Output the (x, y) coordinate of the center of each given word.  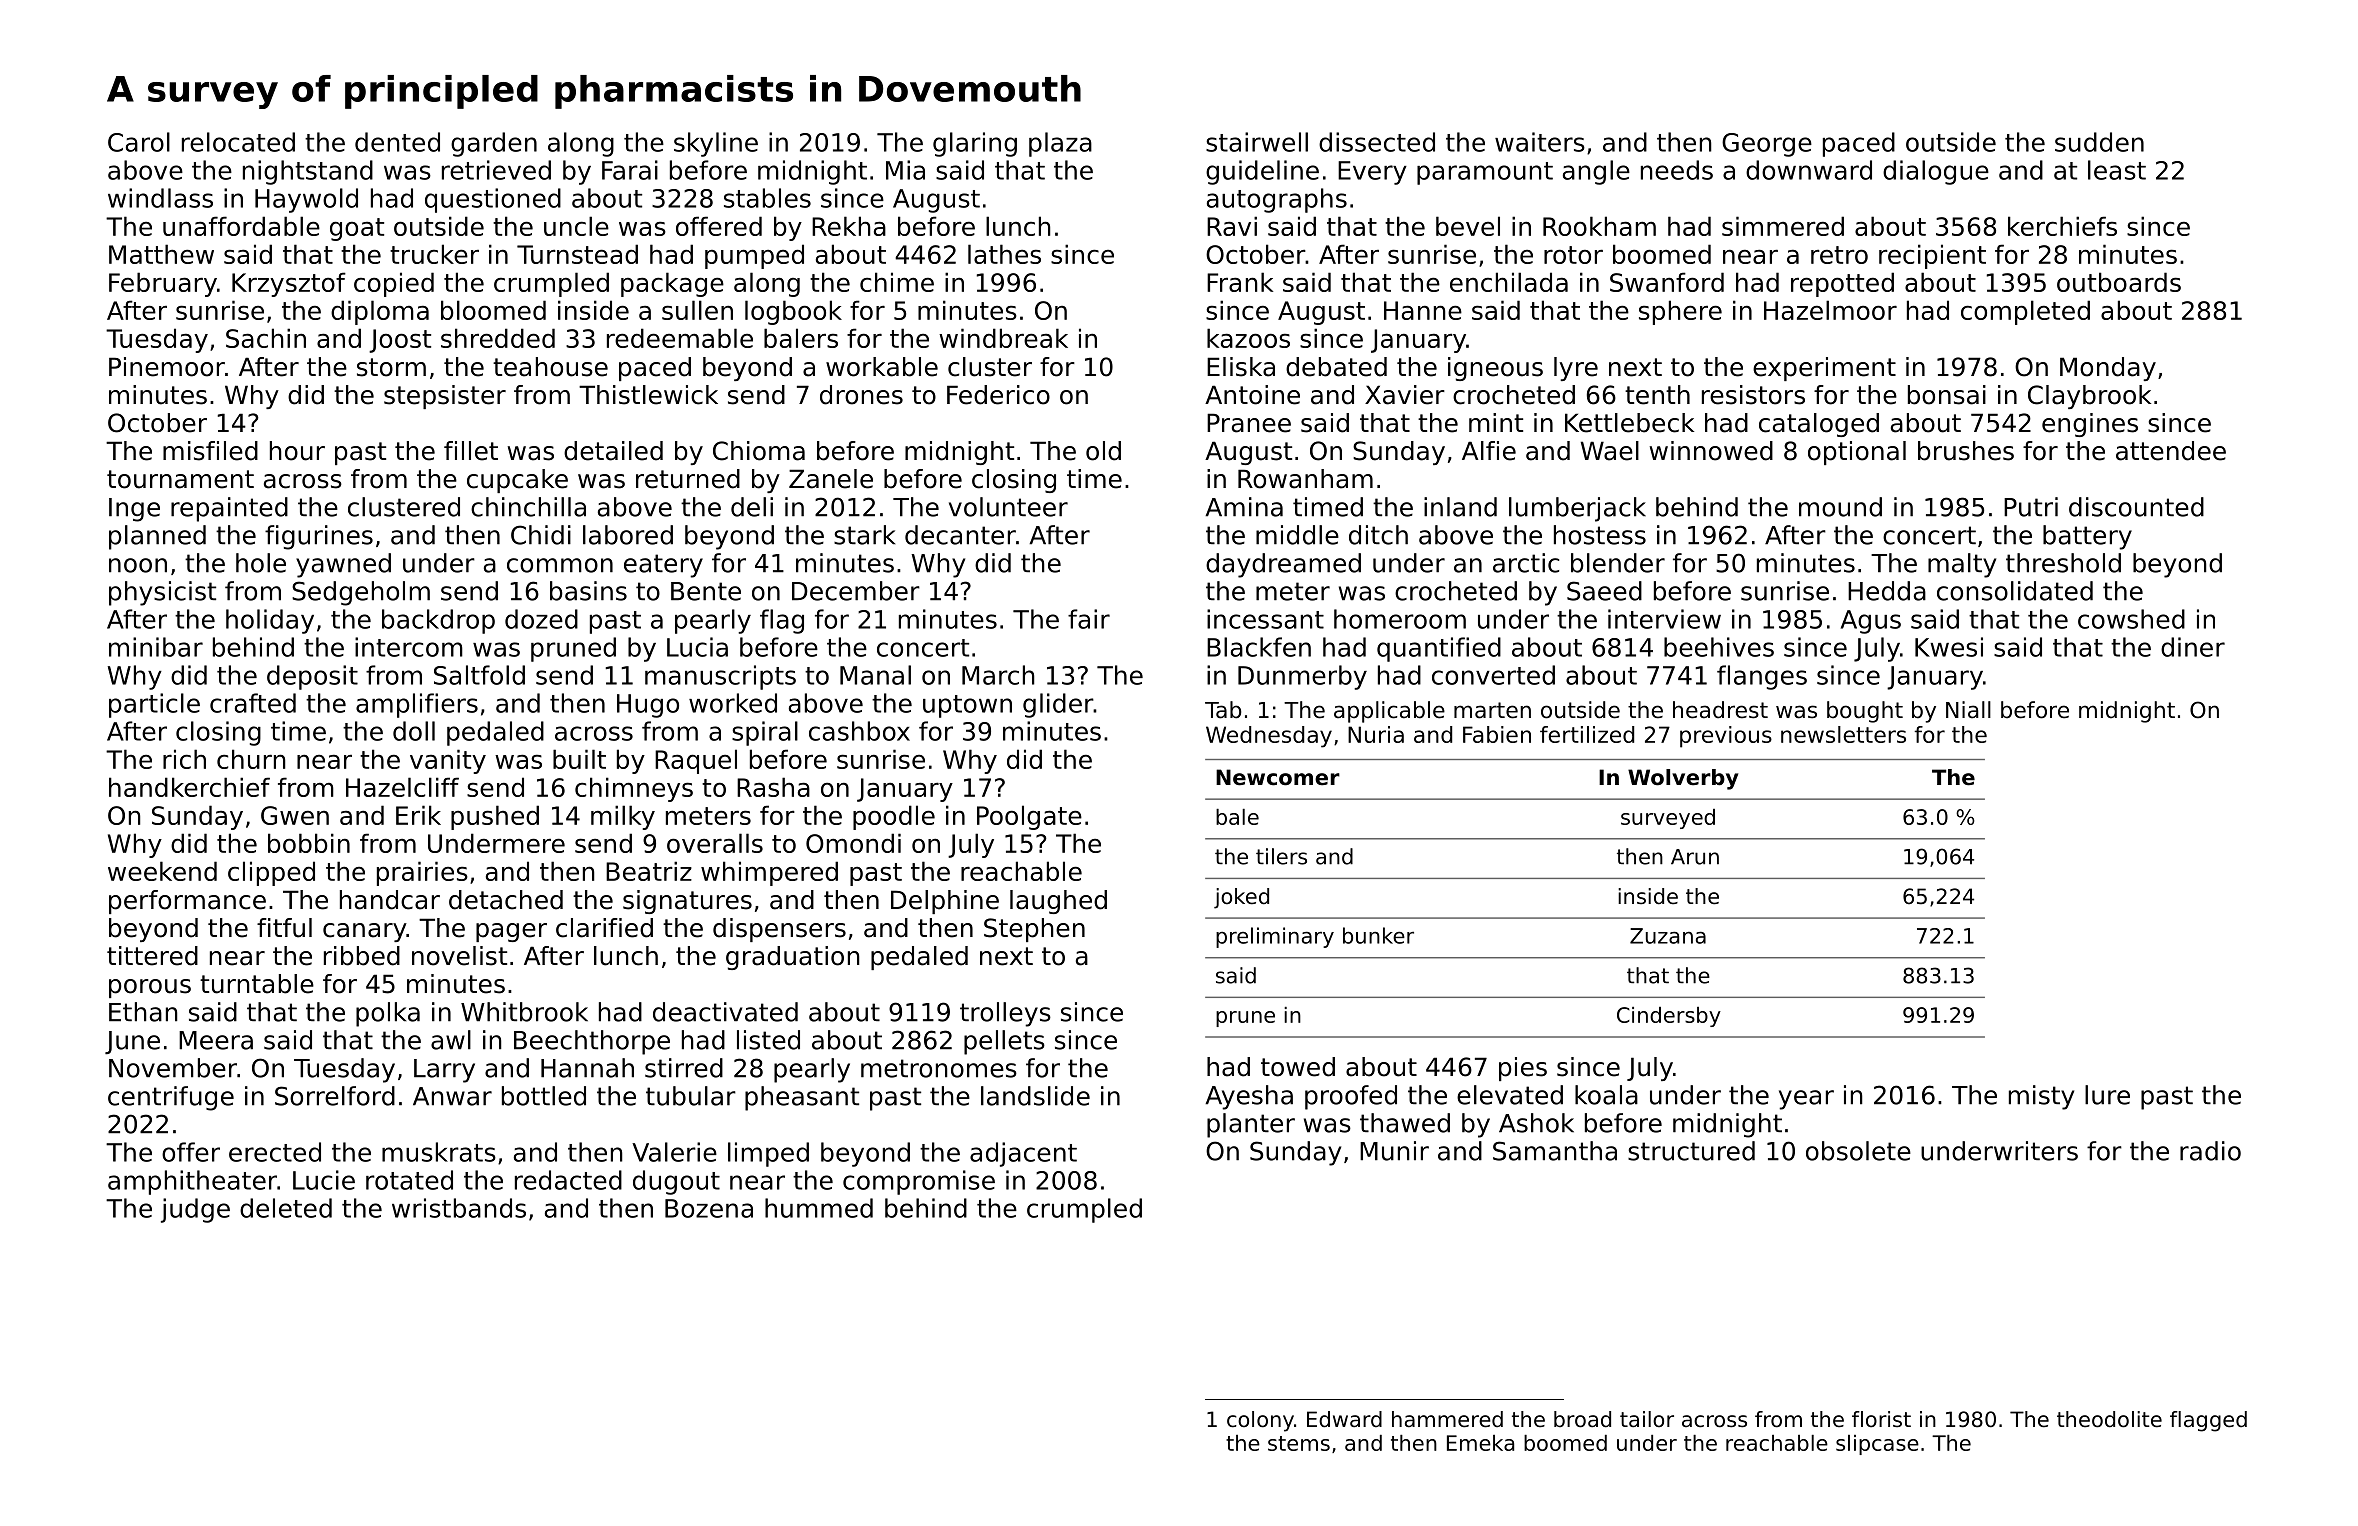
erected (275, 1152)
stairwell (1257, 142)
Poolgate (1029, 817)
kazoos (1248, 338)
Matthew (161, 254)
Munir (1394, 1151)
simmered (1783, 226)
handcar (390, 900)
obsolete (1858, 1151)
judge (195, 1210)
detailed (613, 451)
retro (1839, 255)
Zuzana (1668, 936)
